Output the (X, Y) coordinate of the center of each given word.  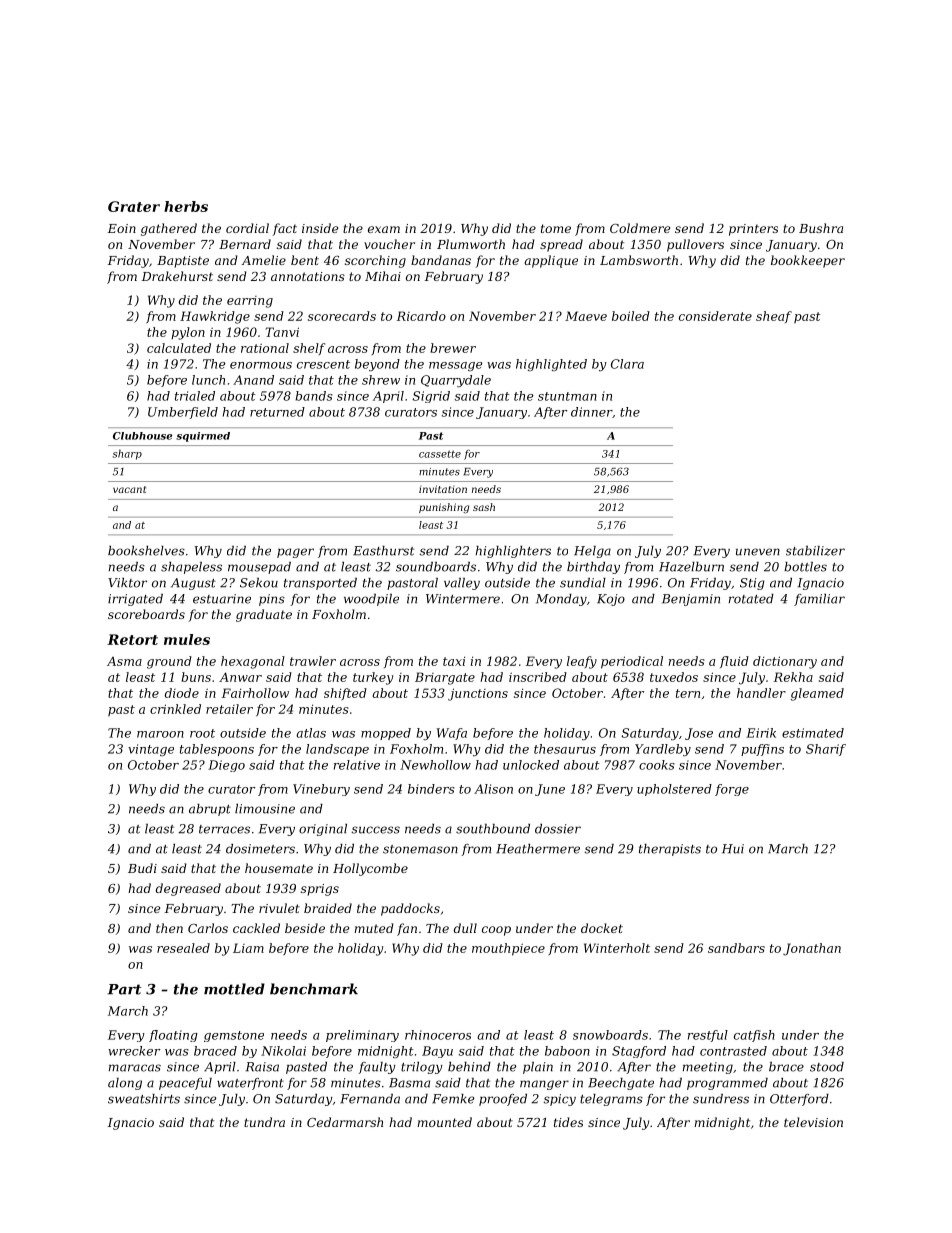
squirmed (203, 437)
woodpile (371, 600)
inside (320, 228)
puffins (762, 750)
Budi (142, 868)
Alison (493, 789)
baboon (567, 1051)
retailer (229, 709)
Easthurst (383, 551)
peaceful (185, 1084)
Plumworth (471, 244)
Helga (592, 552)
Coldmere (640, 228)
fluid (734, 662)
